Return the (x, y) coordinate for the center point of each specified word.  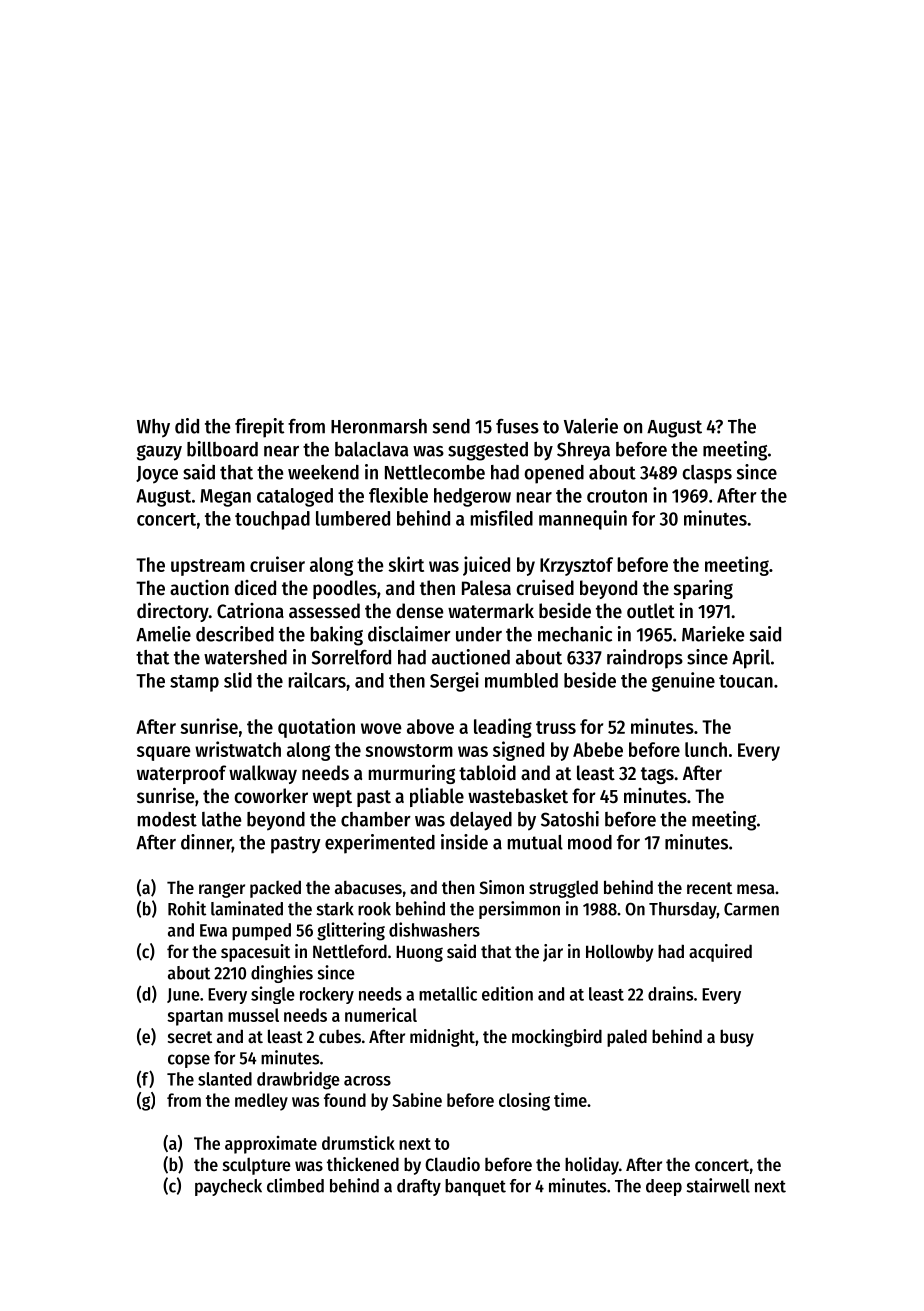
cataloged (295, 497)
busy (737, 1038)
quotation (316, 728)
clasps (707, 474)
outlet (651, 611)
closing (524, 1102)
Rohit (187, 908)
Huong (419, 953)
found (345, 1100)
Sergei (454, 682)
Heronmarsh (379, 426)
